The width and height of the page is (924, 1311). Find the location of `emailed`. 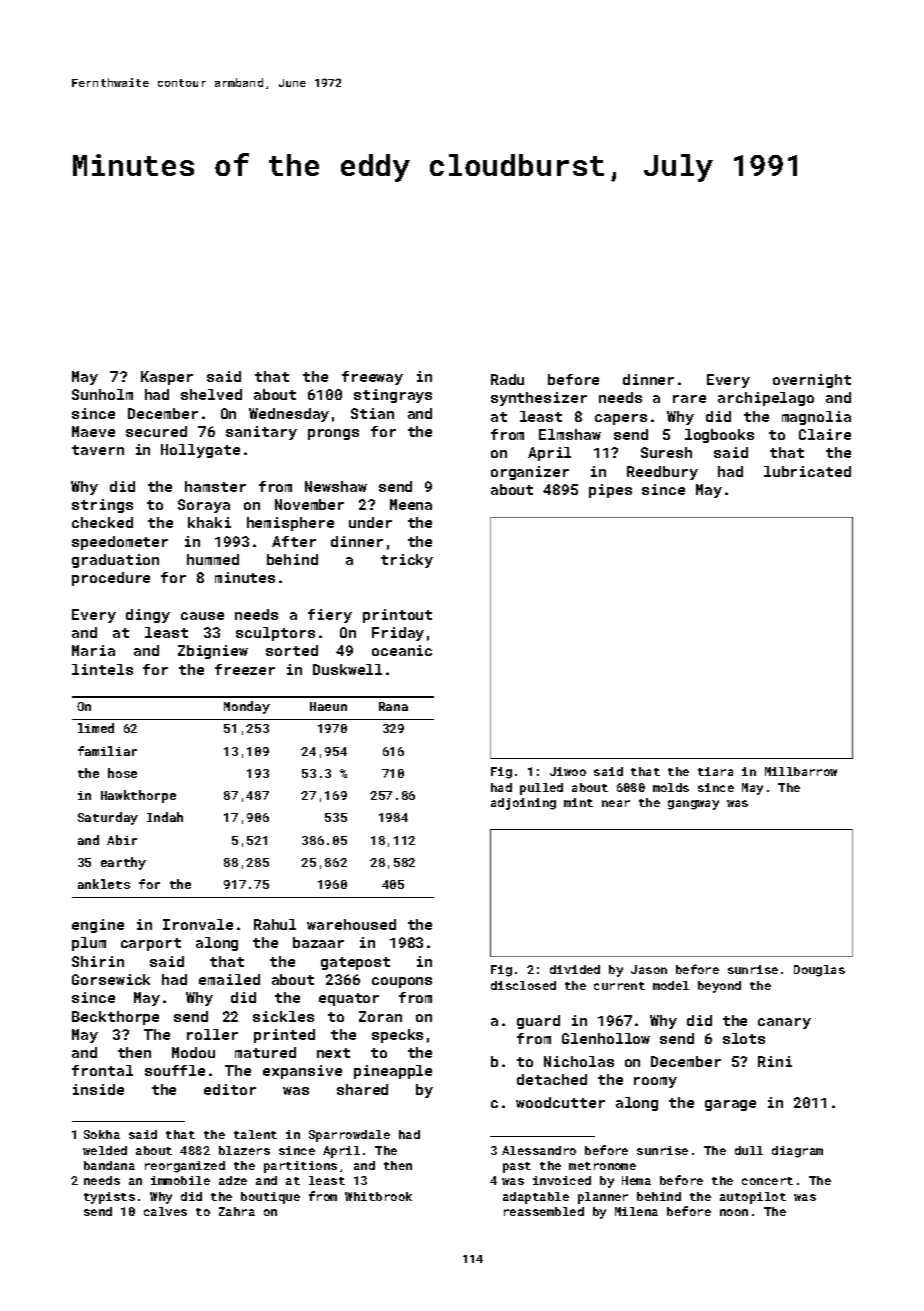

emailed is located at coordinates (229, 979).
